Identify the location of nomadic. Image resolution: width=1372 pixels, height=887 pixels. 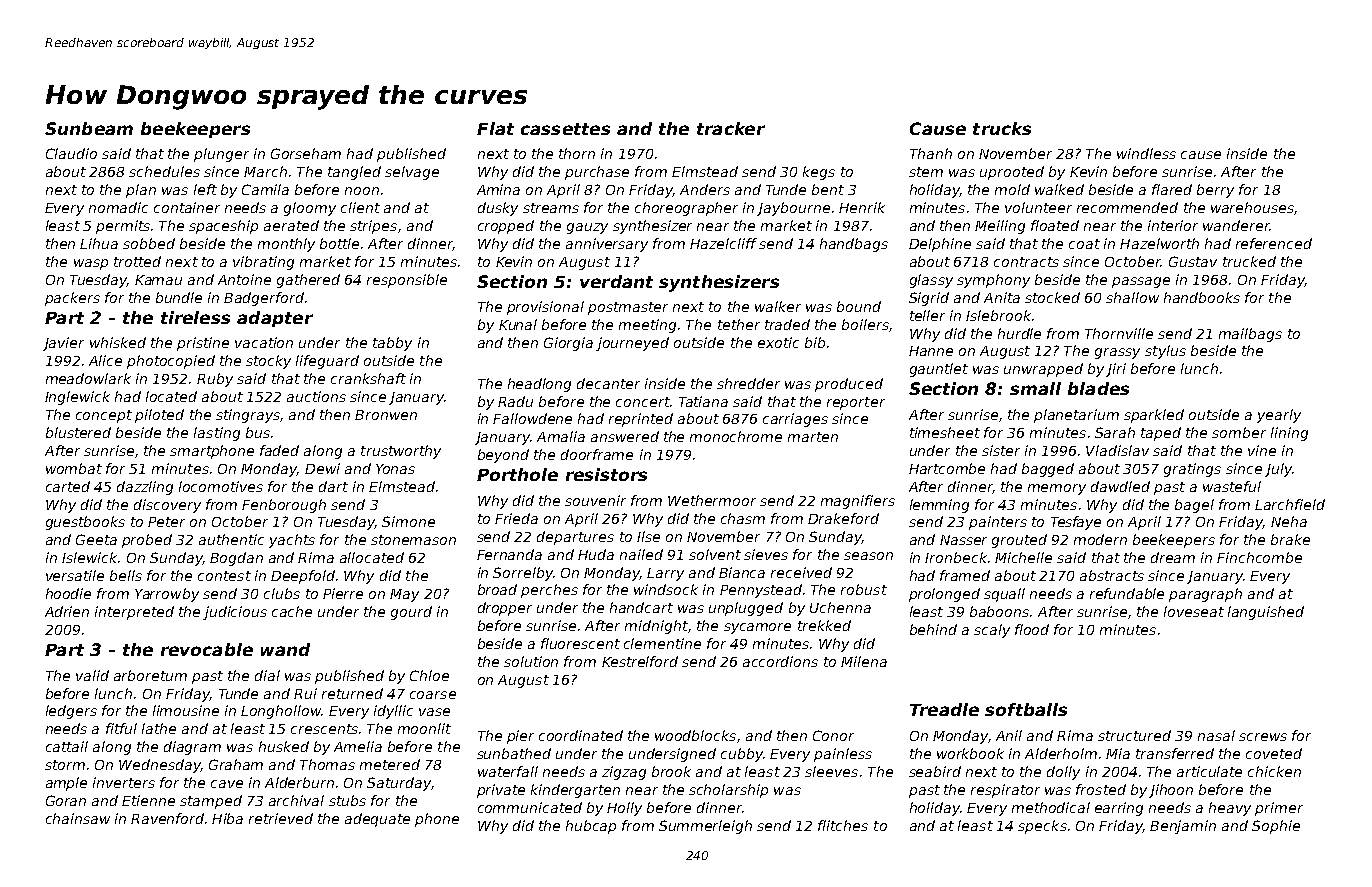
(118, 207).
